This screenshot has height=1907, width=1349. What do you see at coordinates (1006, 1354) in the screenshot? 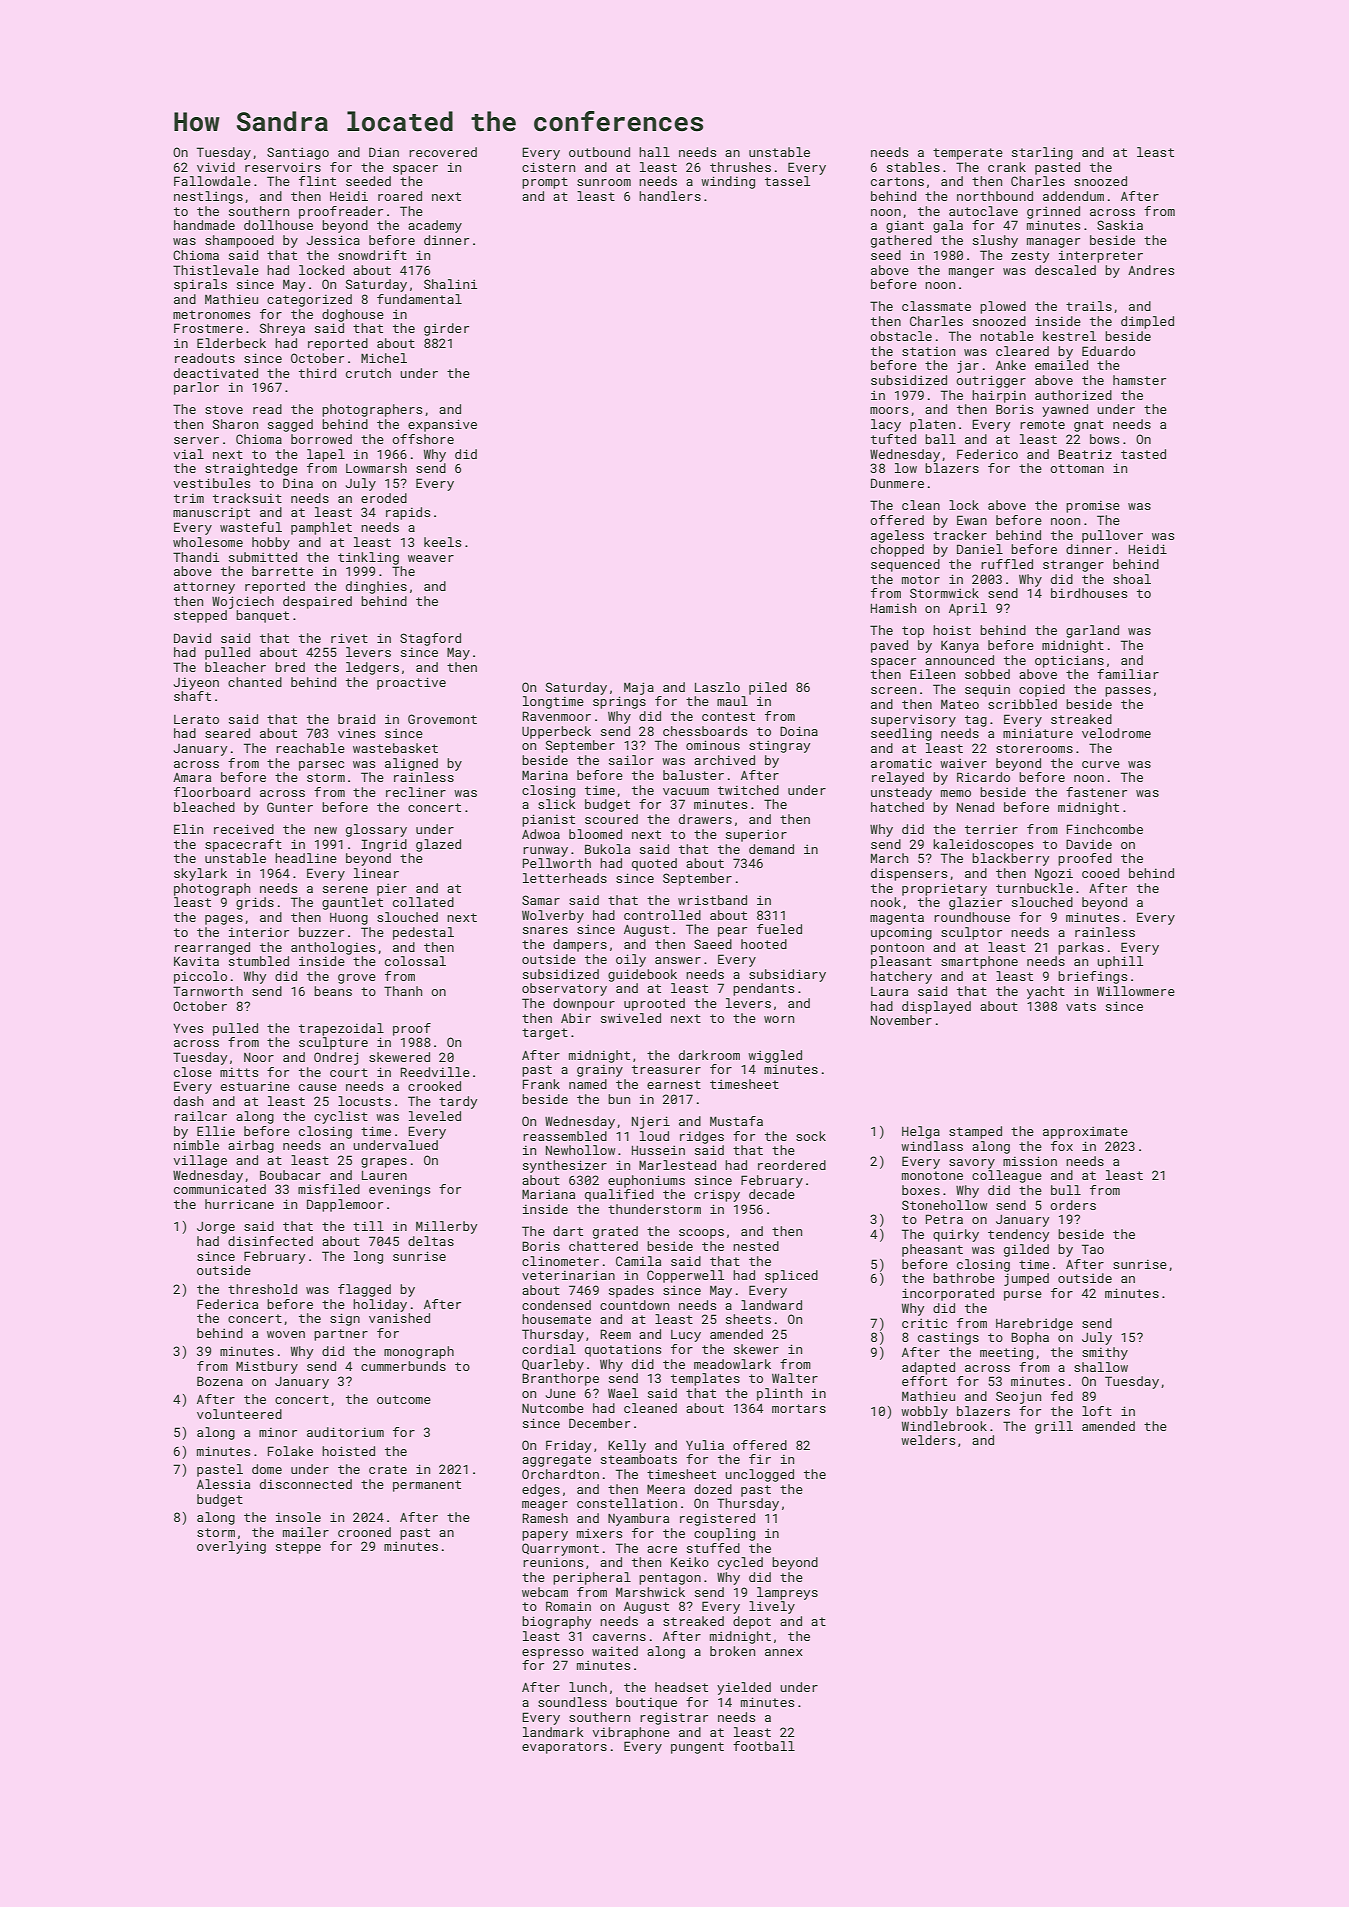
I see `meeting` at bounding box center [1006, 1354].
